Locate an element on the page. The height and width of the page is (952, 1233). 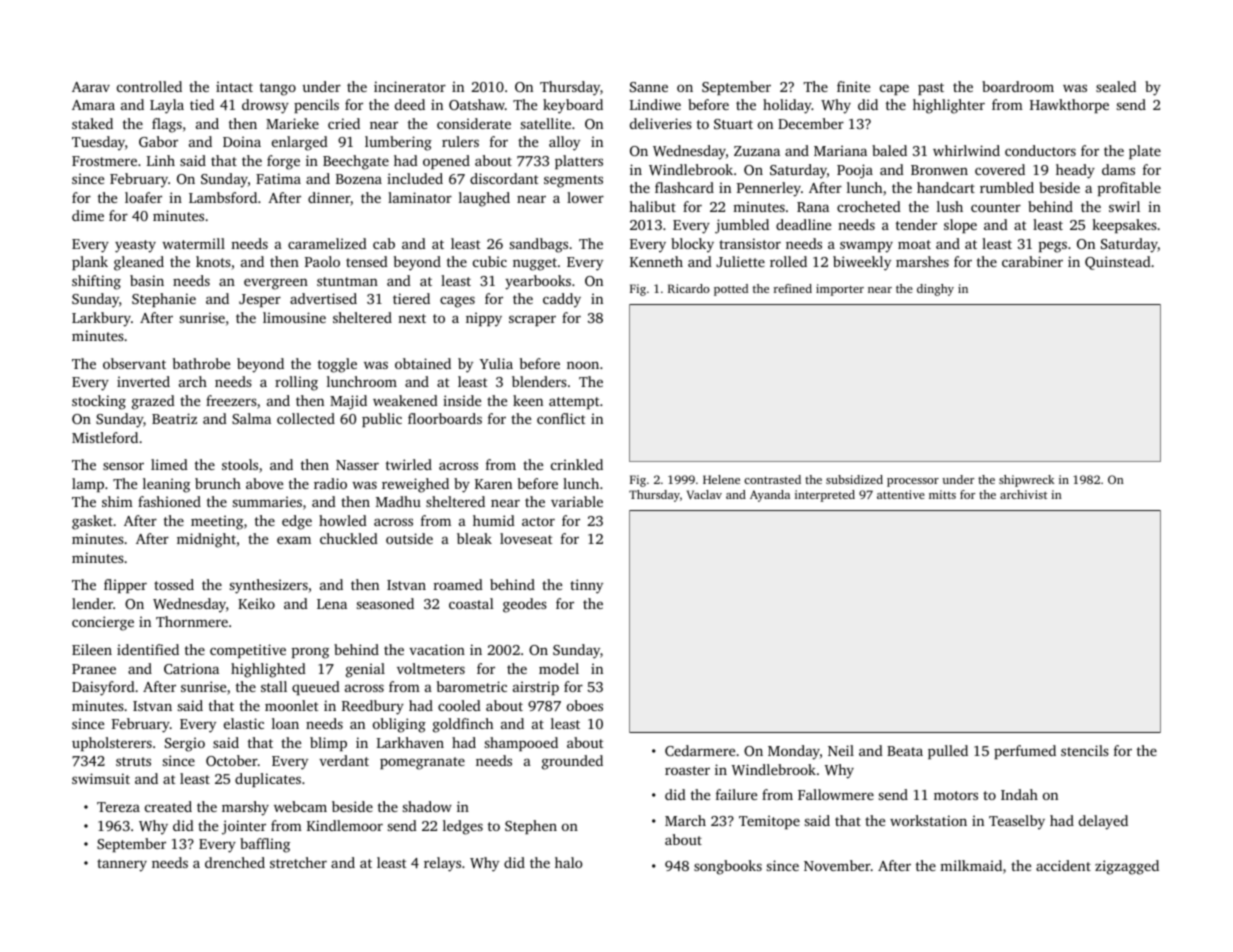
variable is located at coordinates (577, 501).
